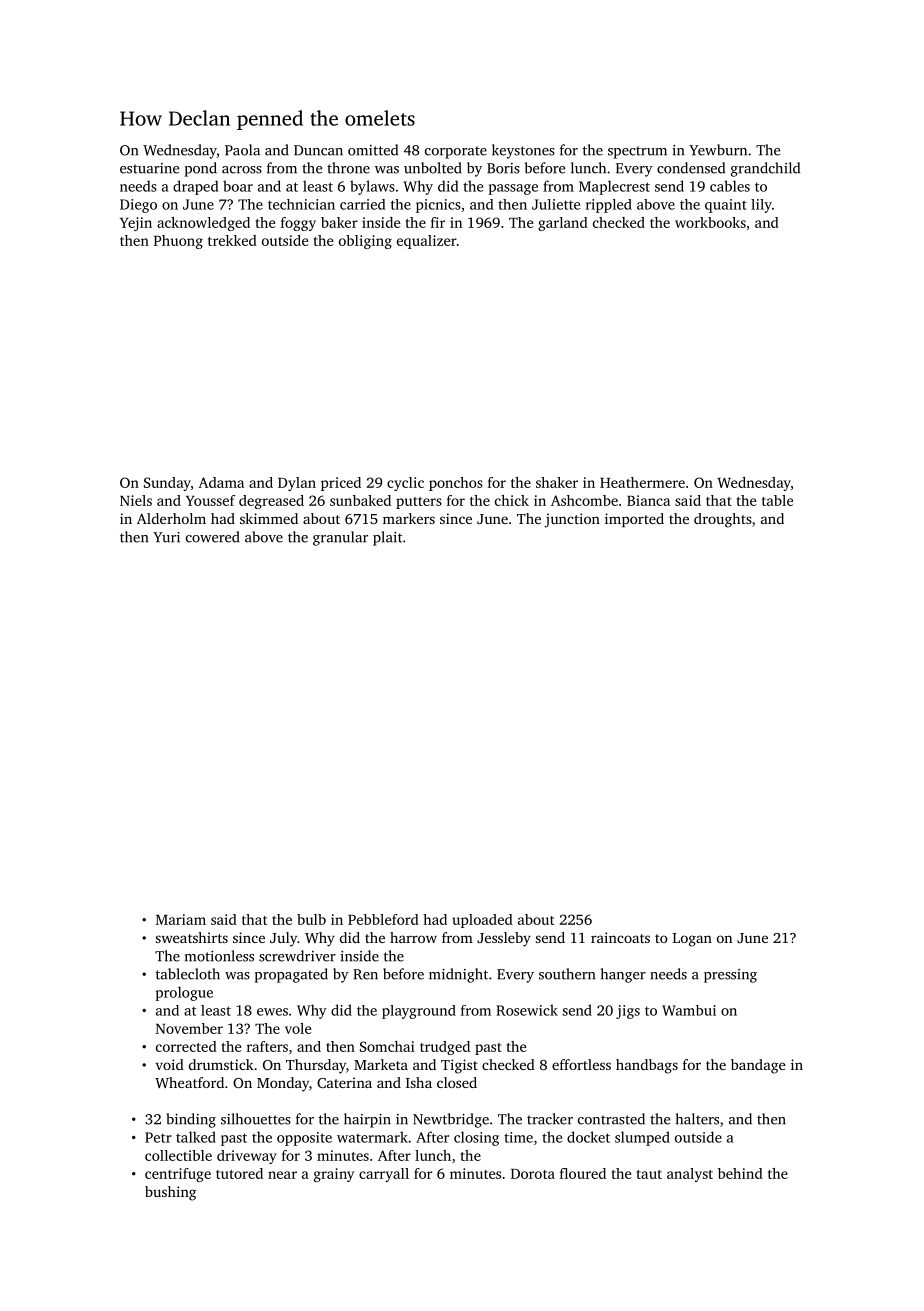 This screenshot has height=1311, width=924. I want to click on carryall, so click(384, 1175).
